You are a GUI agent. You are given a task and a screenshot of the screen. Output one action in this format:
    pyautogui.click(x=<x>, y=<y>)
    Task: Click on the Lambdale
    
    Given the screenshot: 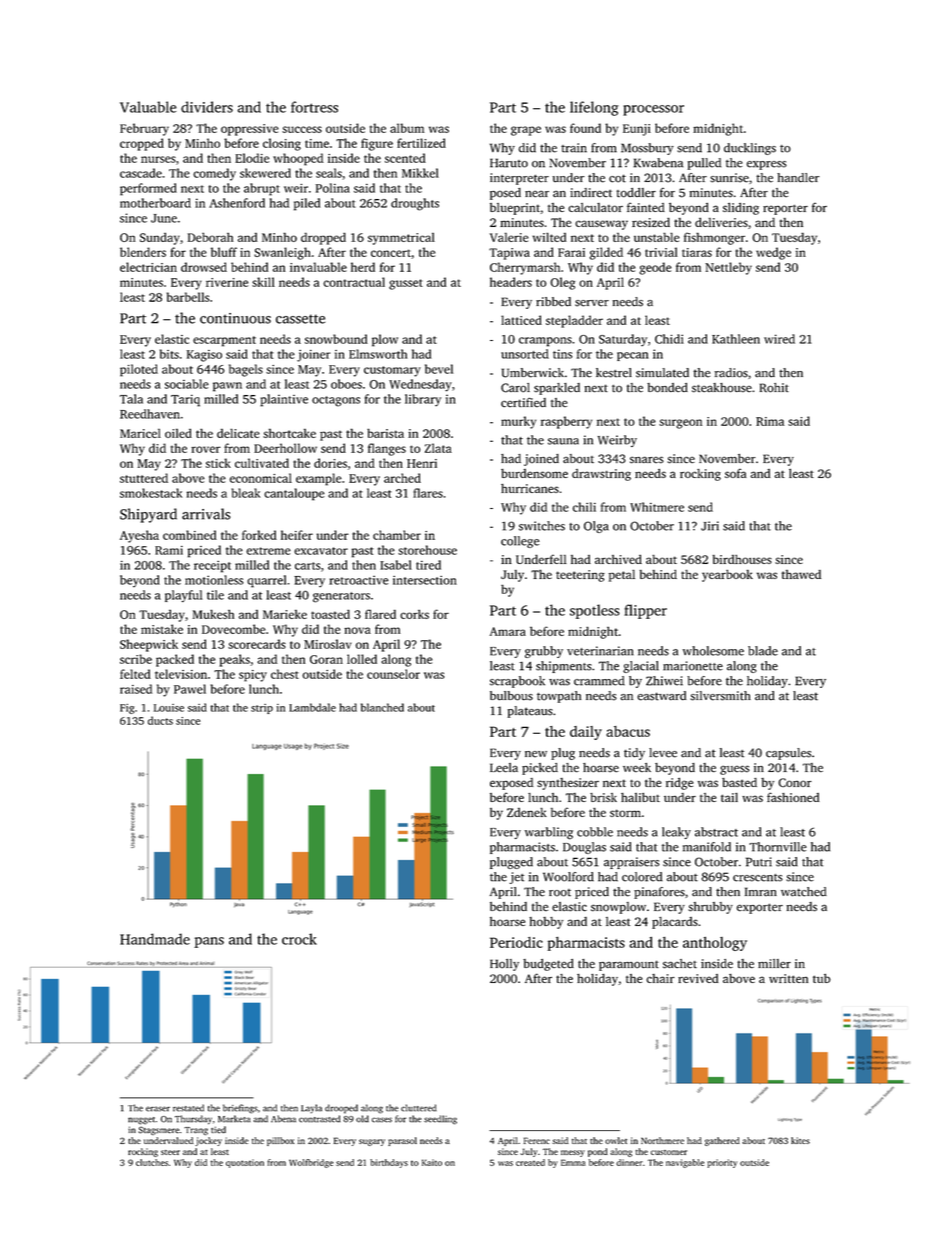 What is the action you would take?
    pyautogui.click(x=312, y=707)
